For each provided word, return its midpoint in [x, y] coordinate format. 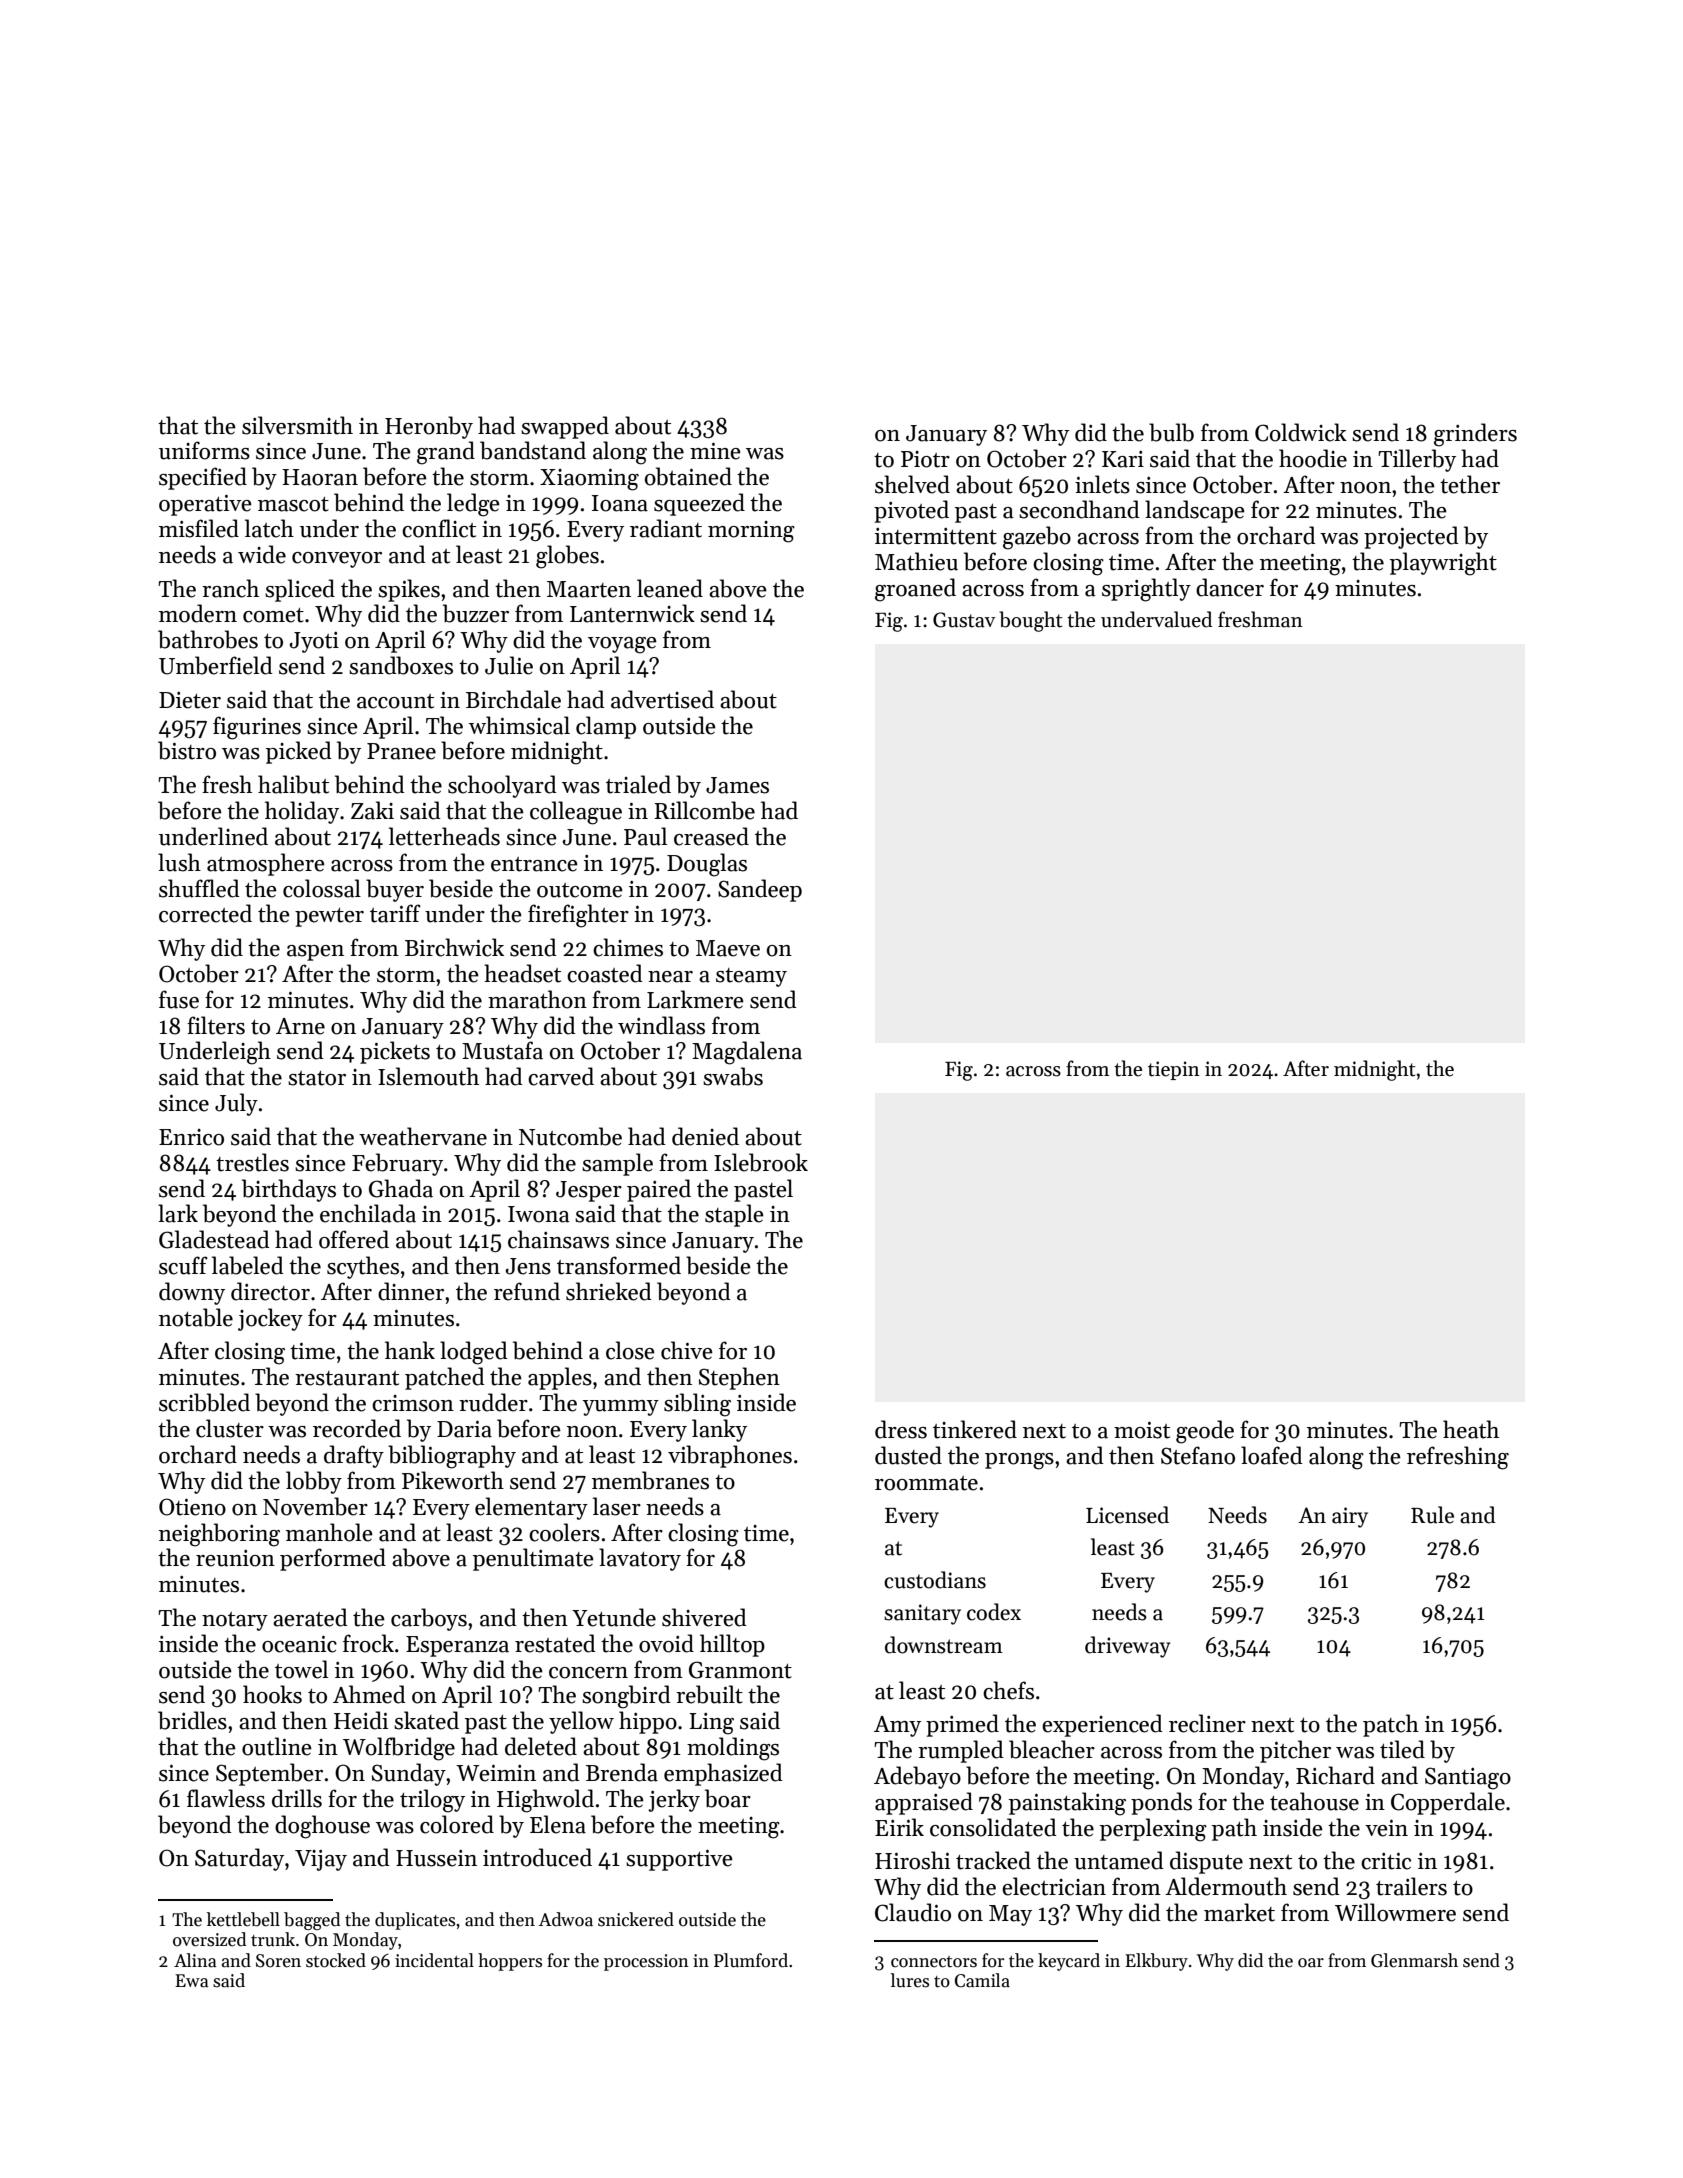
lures [910, 1980]
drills [297, 1798]
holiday [302, 812]
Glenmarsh [1414, 1960]
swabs [733, 1076]
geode [1205, 1432]
